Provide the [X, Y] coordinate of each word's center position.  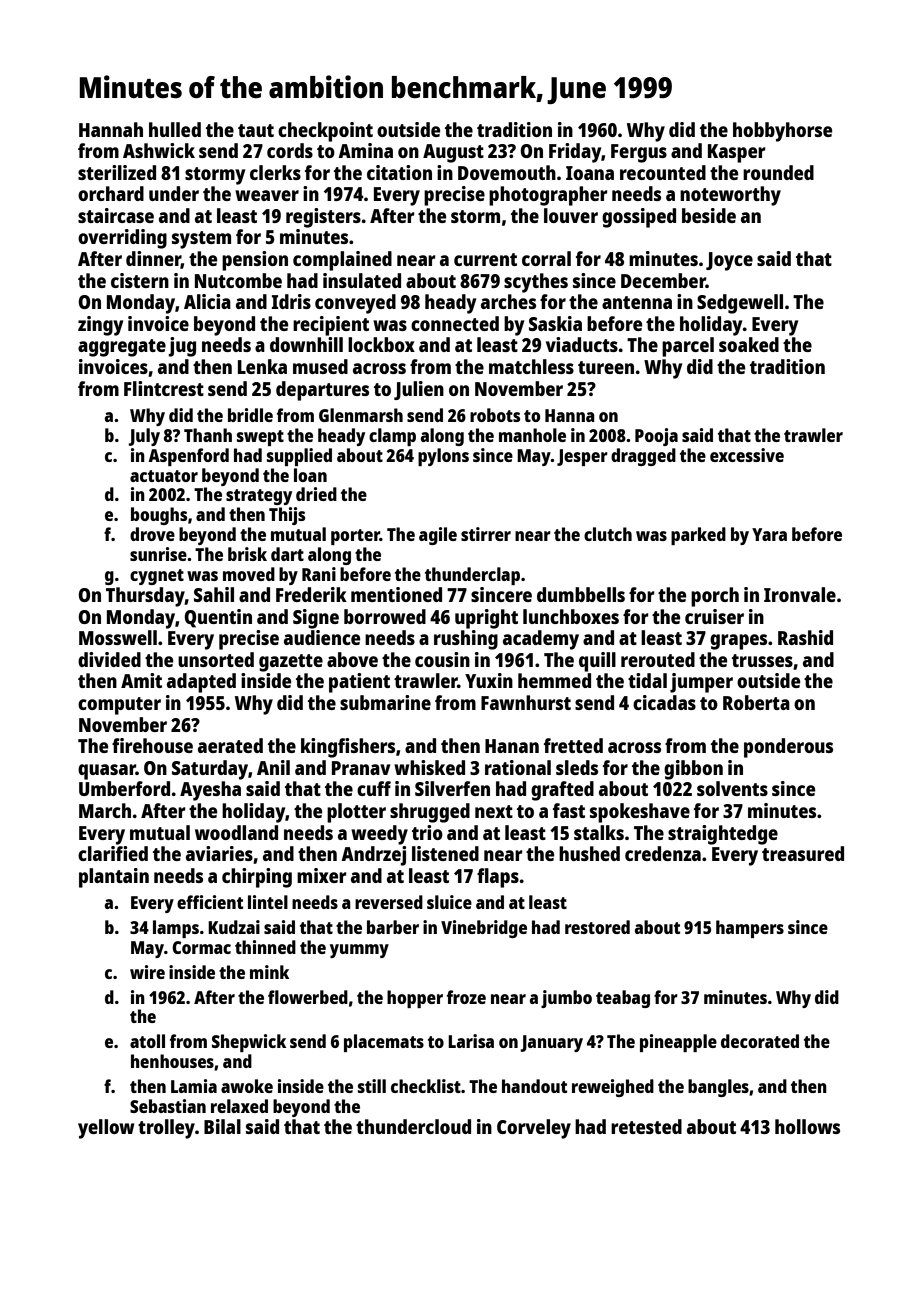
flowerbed [308, 997]
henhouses [172, 1061]
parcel [688, 347]
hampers [750, 929]
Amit [141, 680]
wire [147, 972]
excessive [747, 455]
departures [322, 391]
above [352, 659]
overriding [122, 239]
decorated [760, 1041]
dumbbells [581, 594]
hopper [415, 999]
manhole [532, 435]
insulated [362, 280]
